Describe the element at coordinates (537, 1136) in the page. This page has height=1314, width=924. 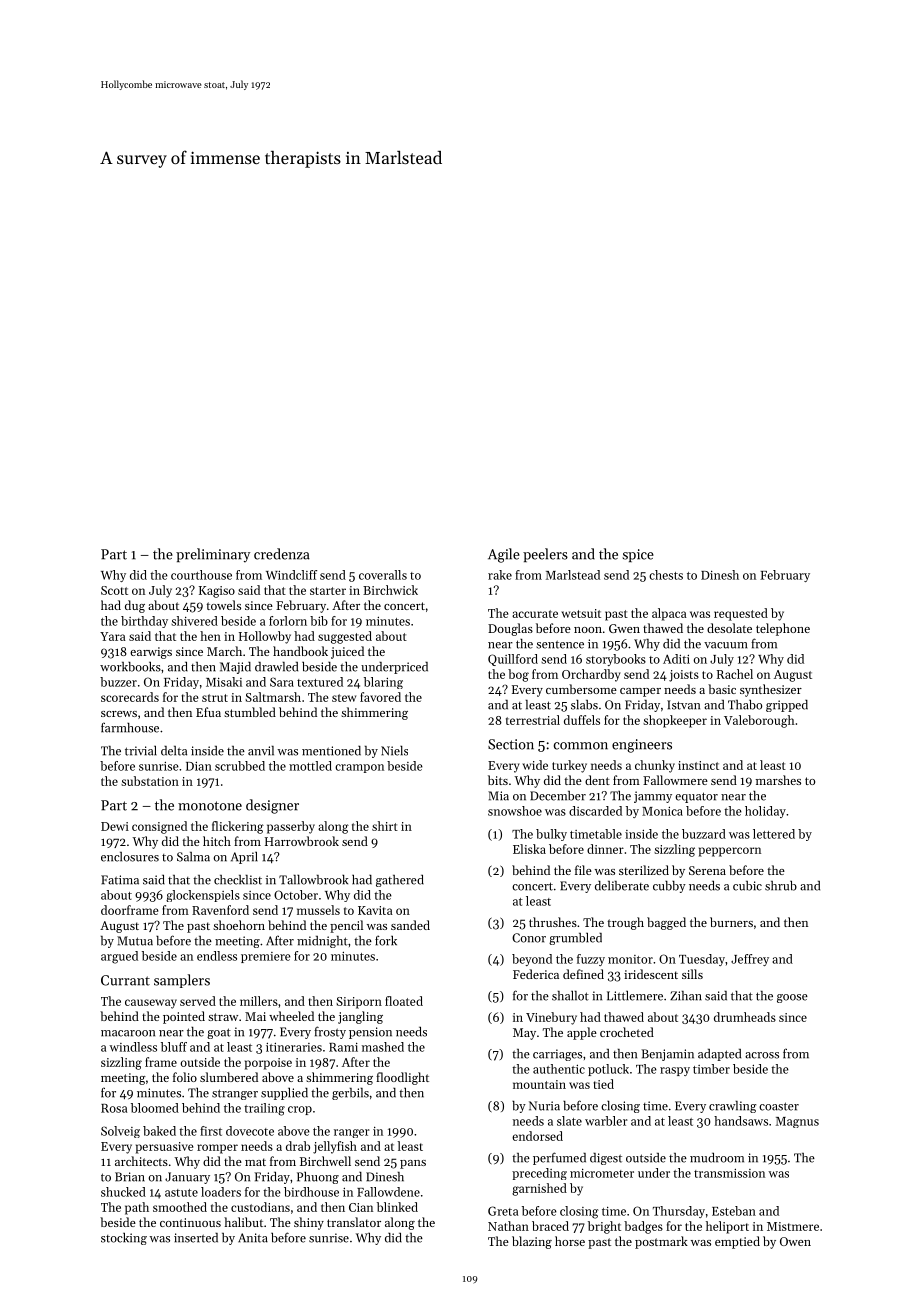
I see `endorsed` at that location.
